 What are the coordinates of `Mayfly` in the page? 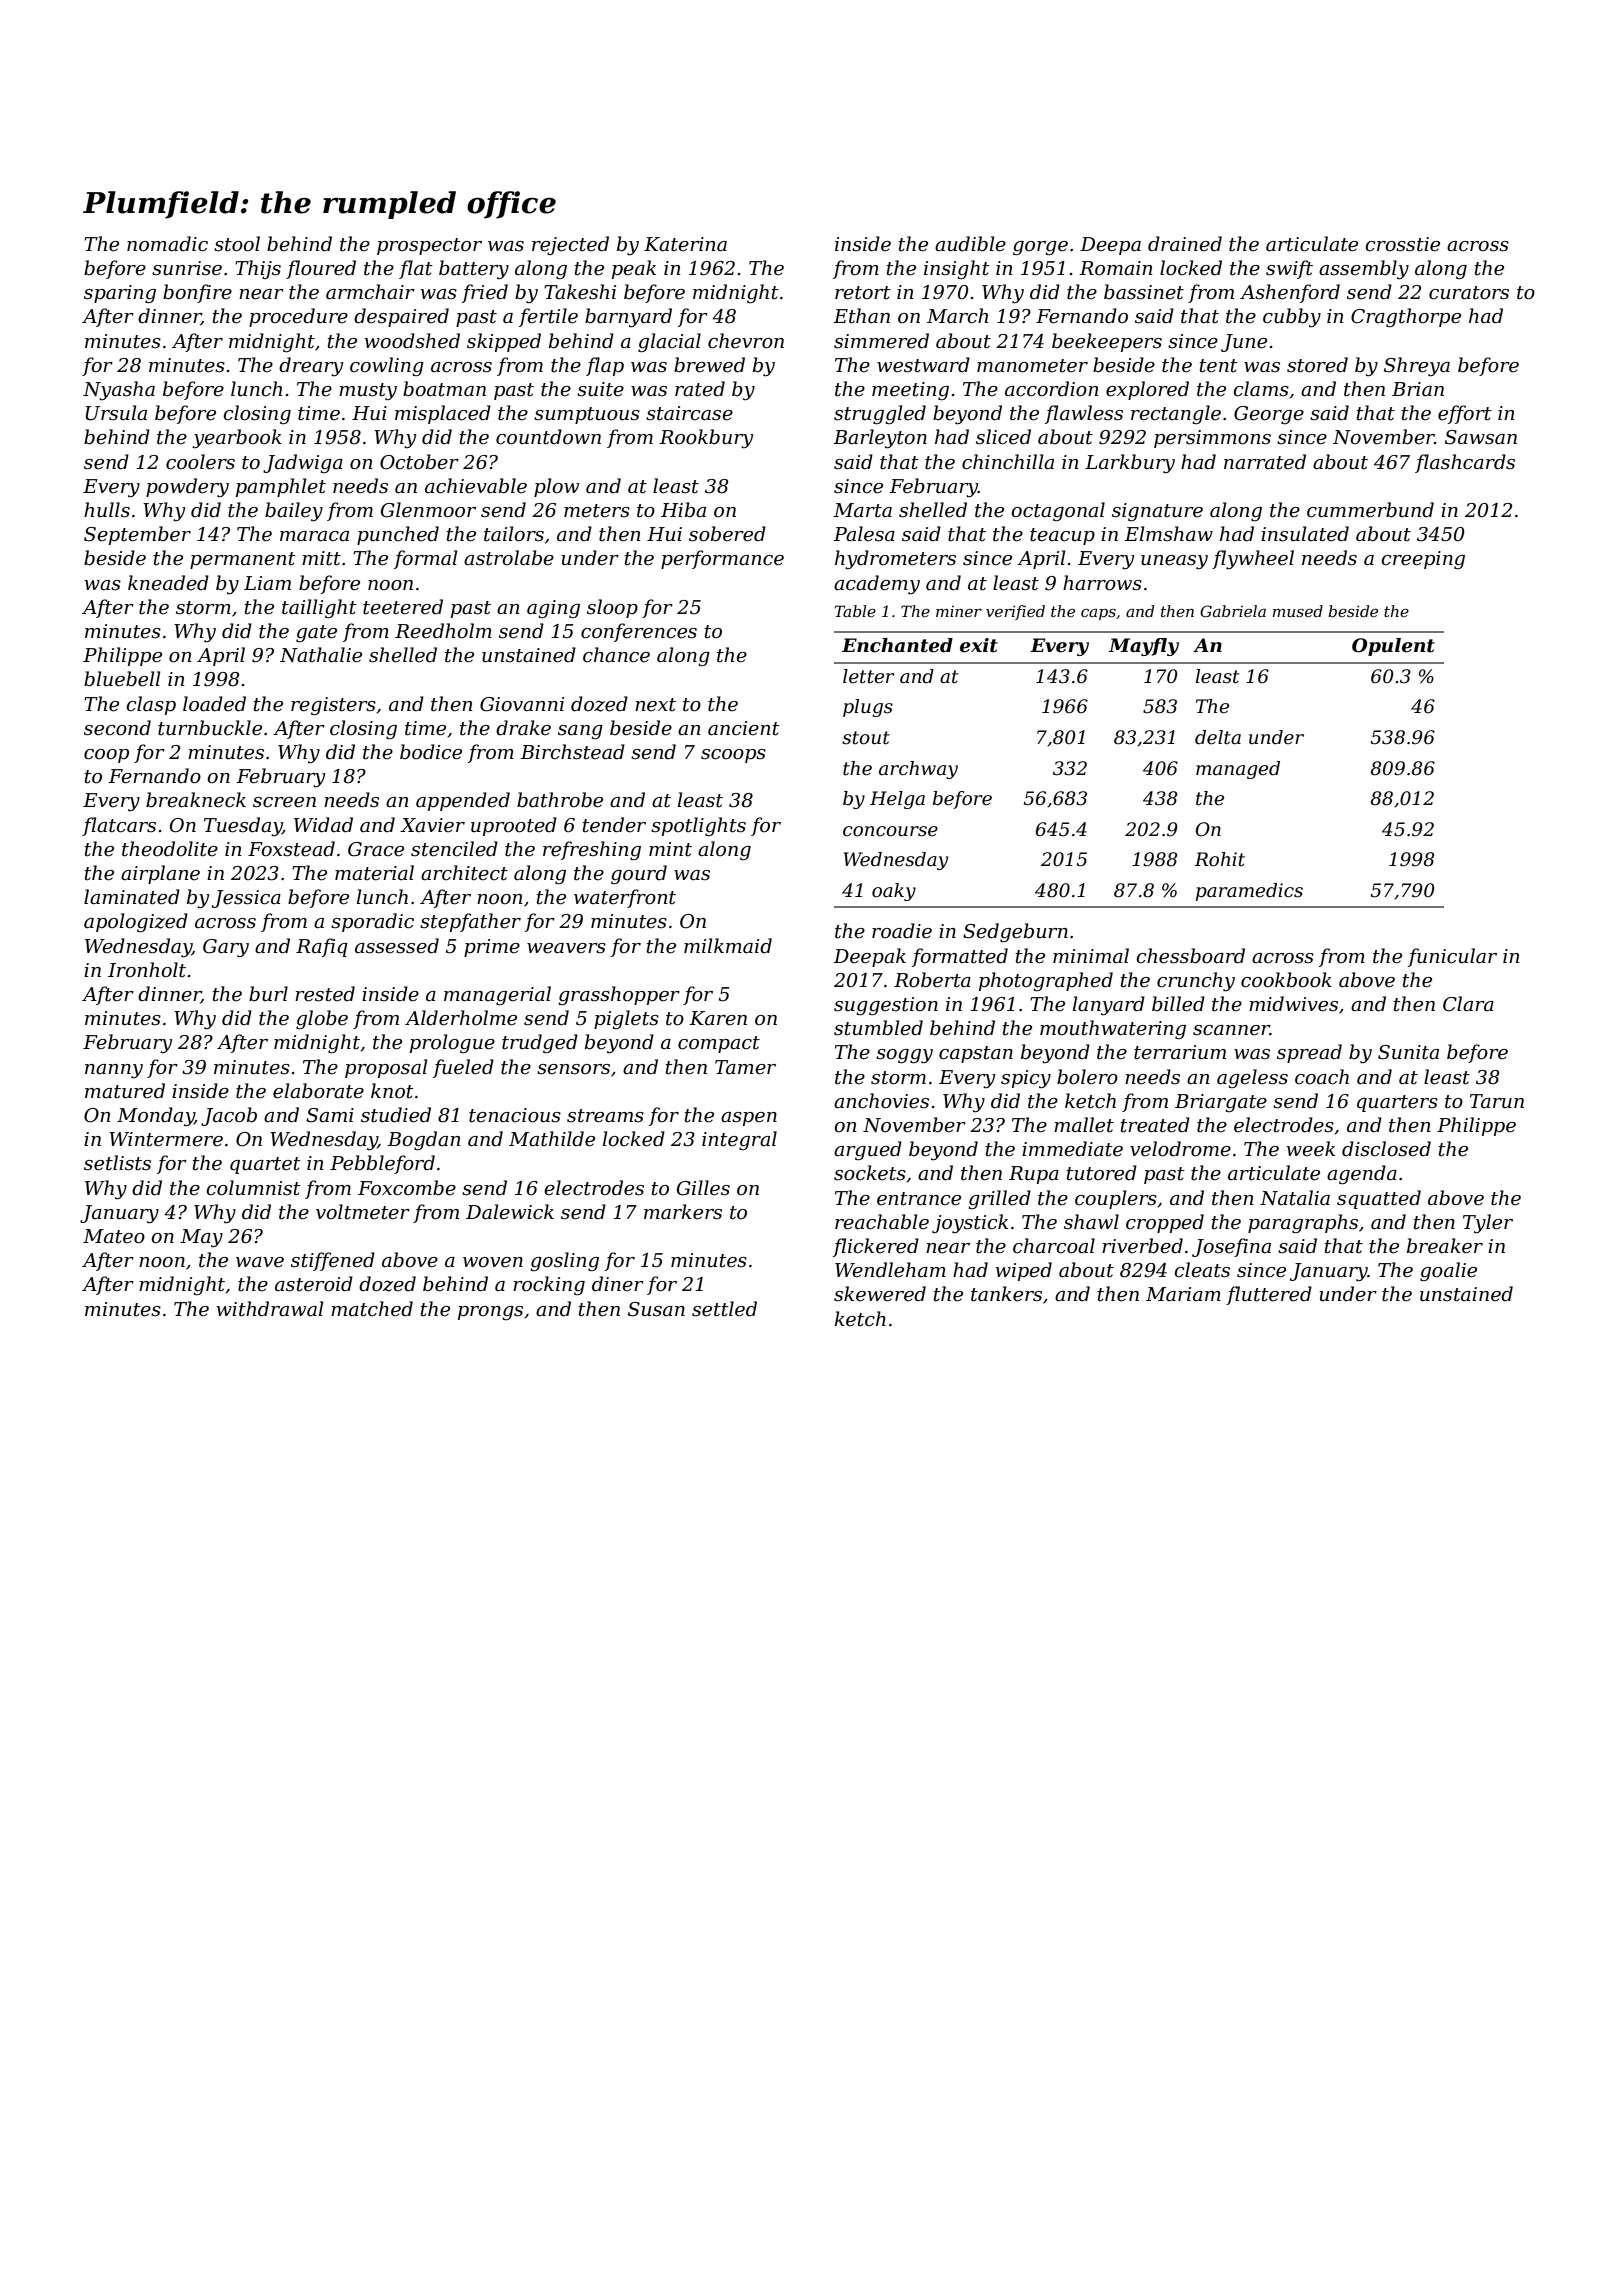 It's located at (1144, 647).
